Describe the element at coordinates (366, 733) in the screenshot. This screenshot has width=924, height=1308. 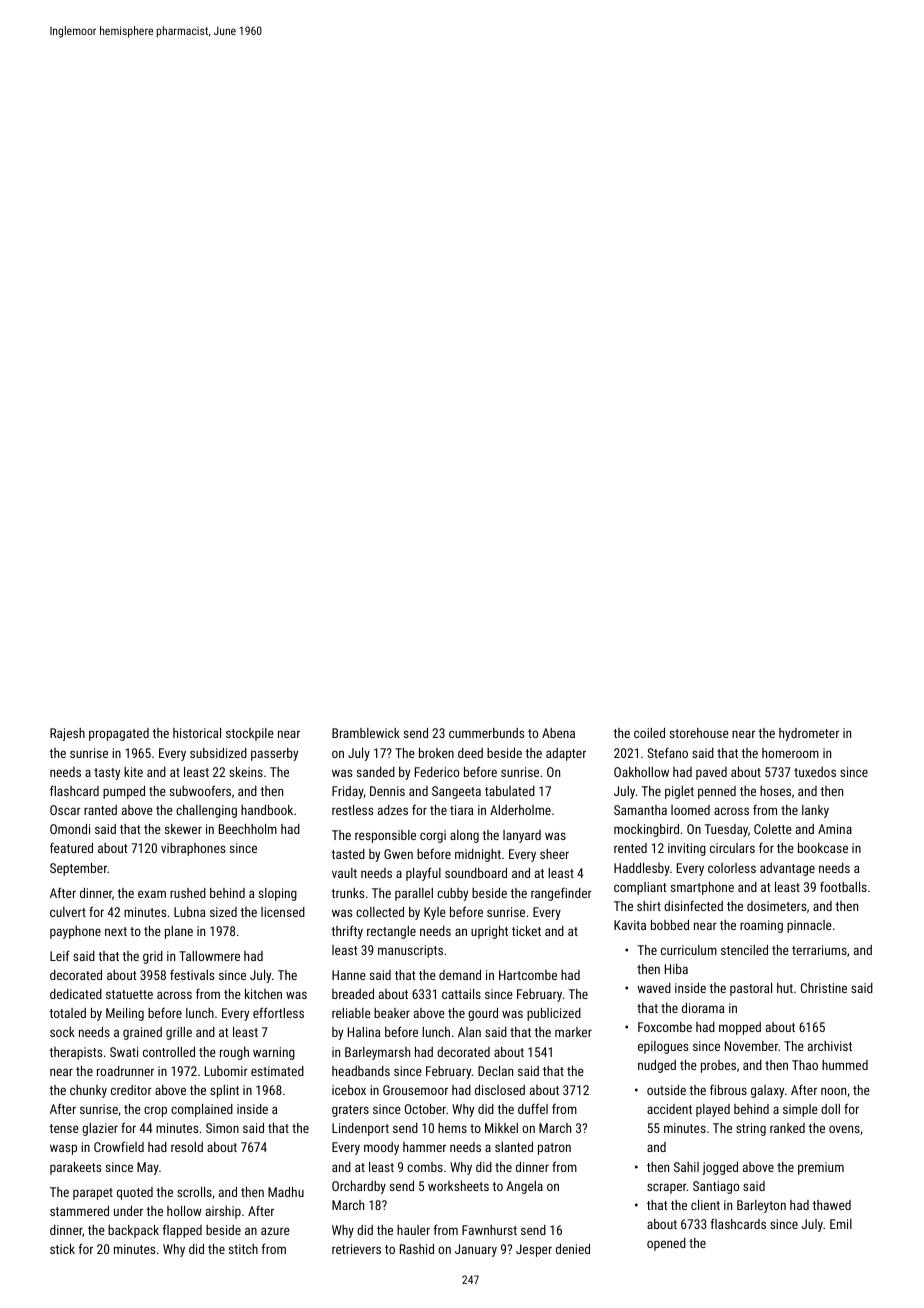
I see `Bramblewick` at that location.
